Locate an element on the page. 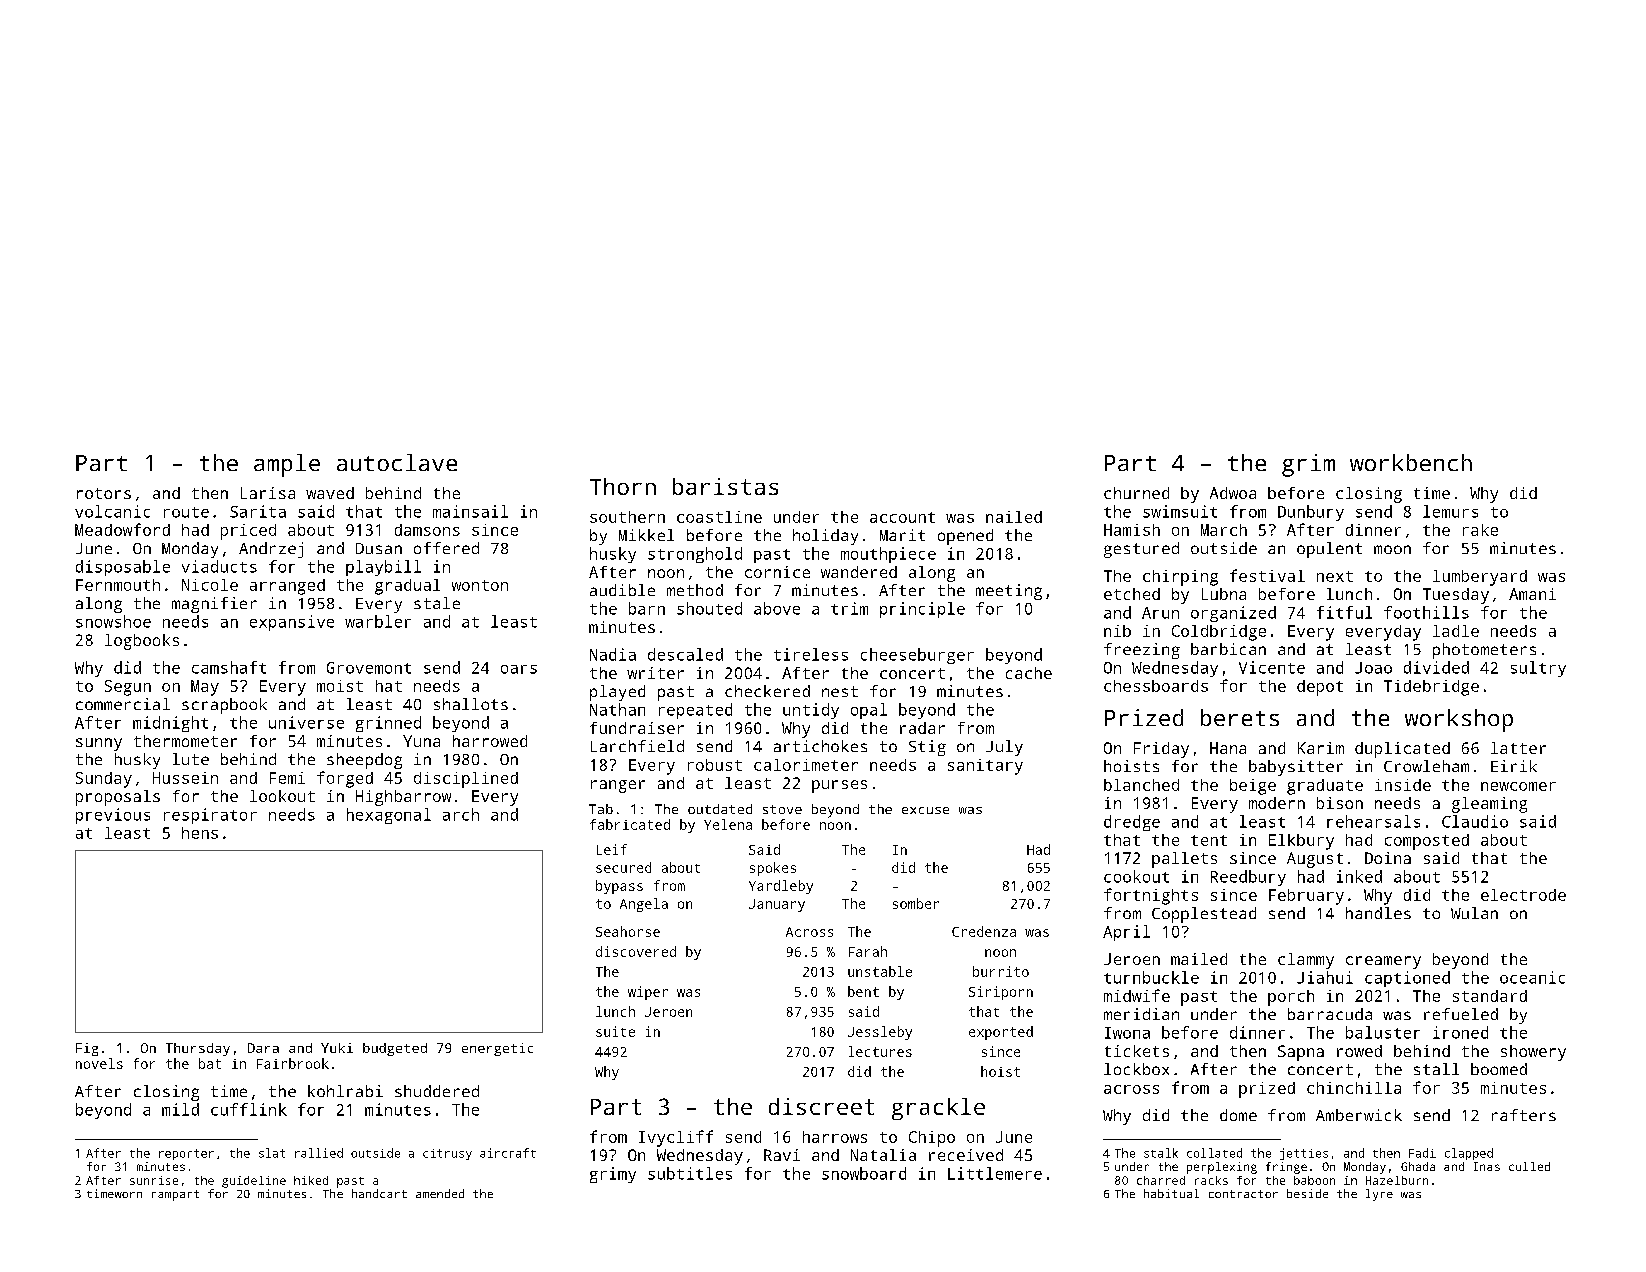 This document has width=1646, height=1272. nailed is located at coordinates (1014, 517).
